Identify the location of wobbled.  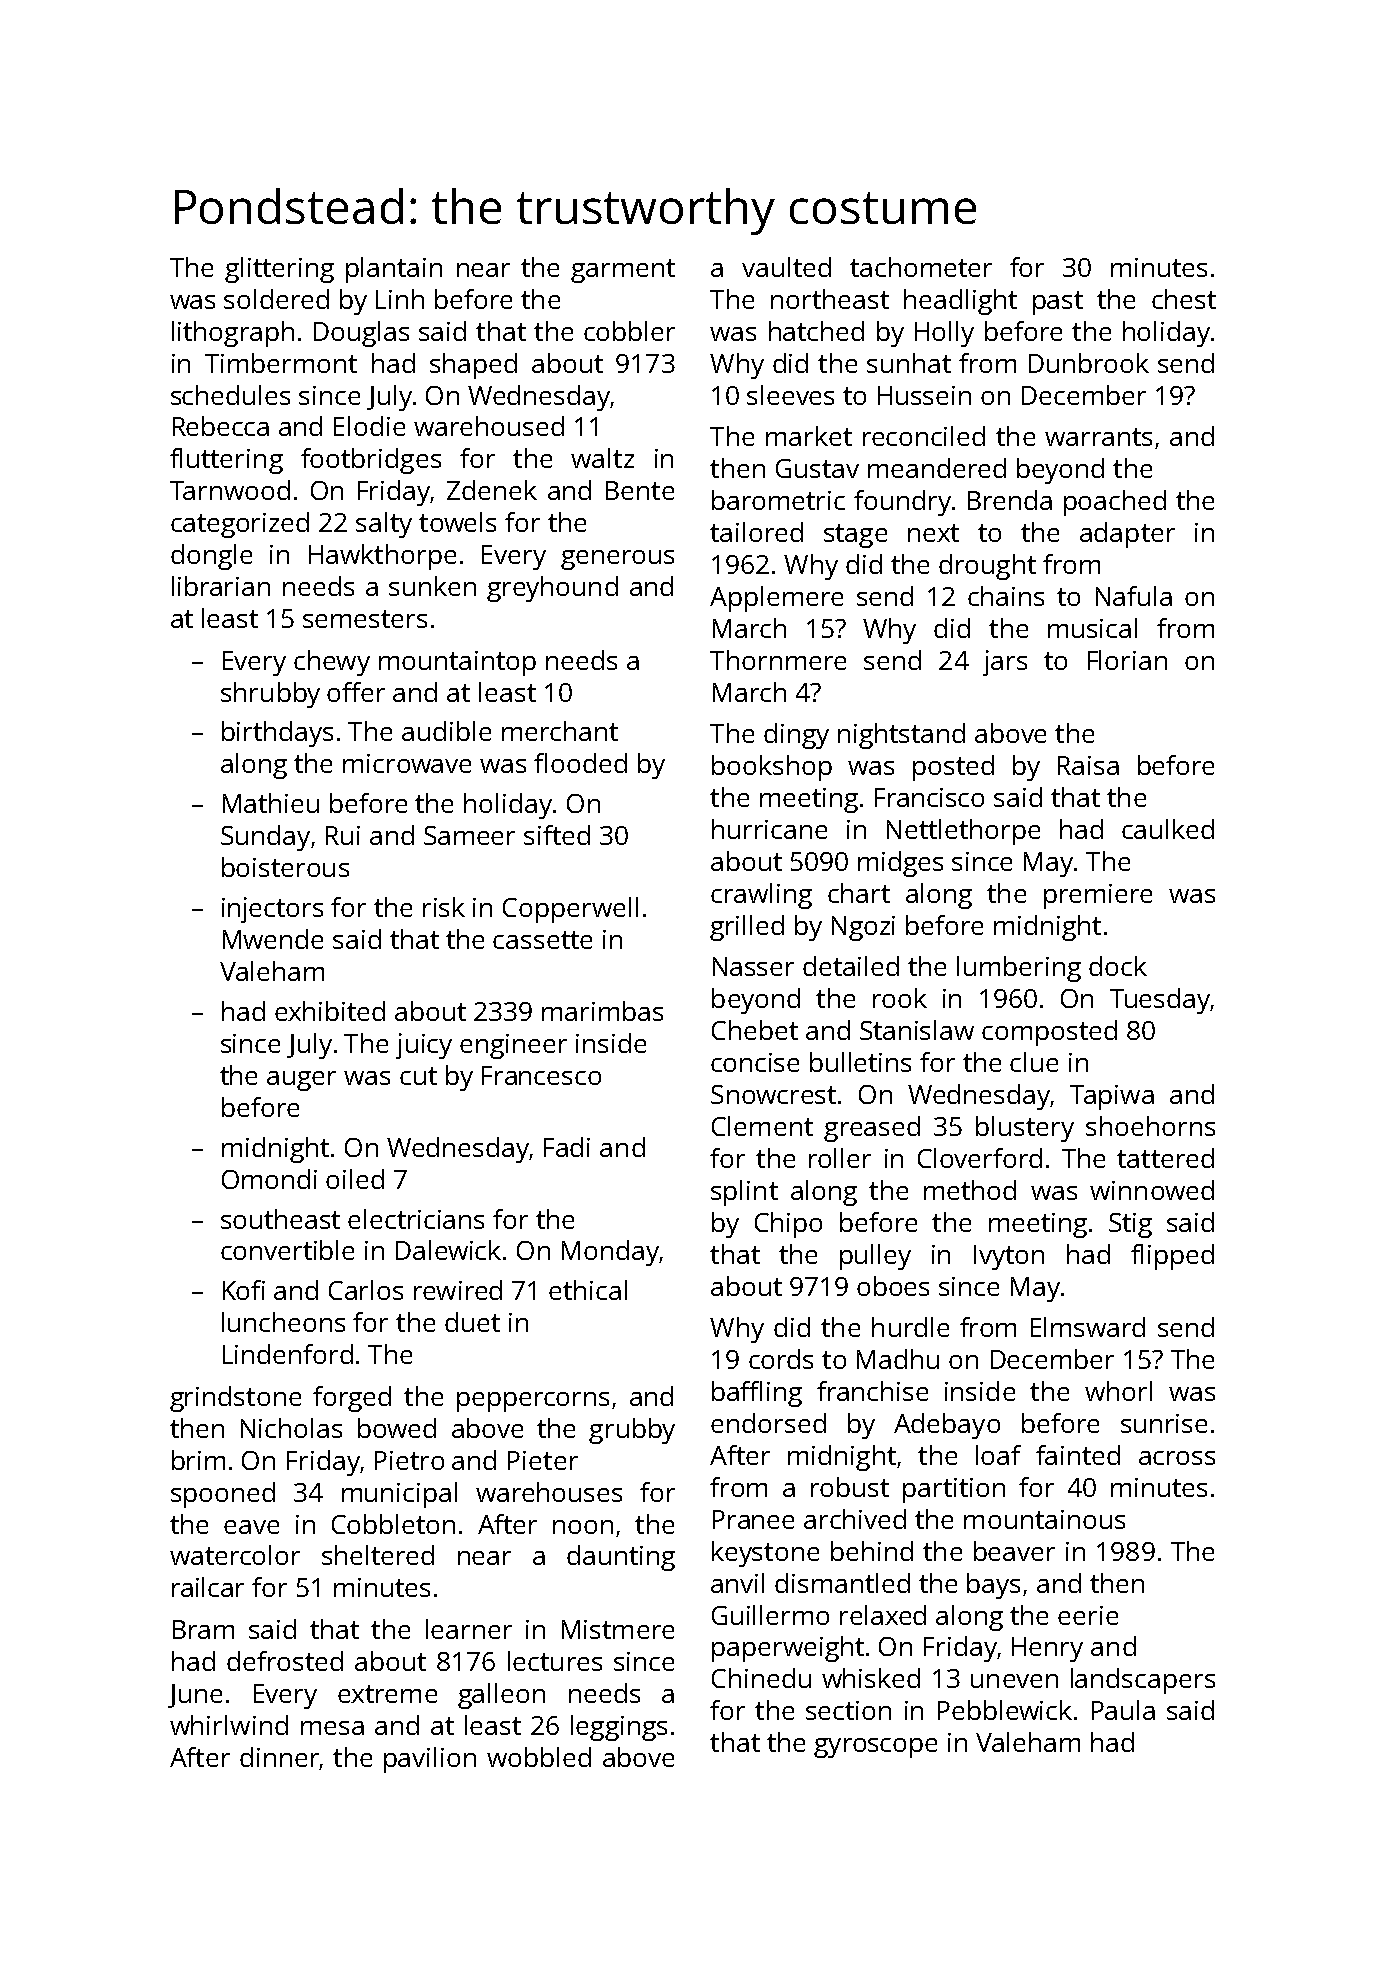
(539, 1757).
